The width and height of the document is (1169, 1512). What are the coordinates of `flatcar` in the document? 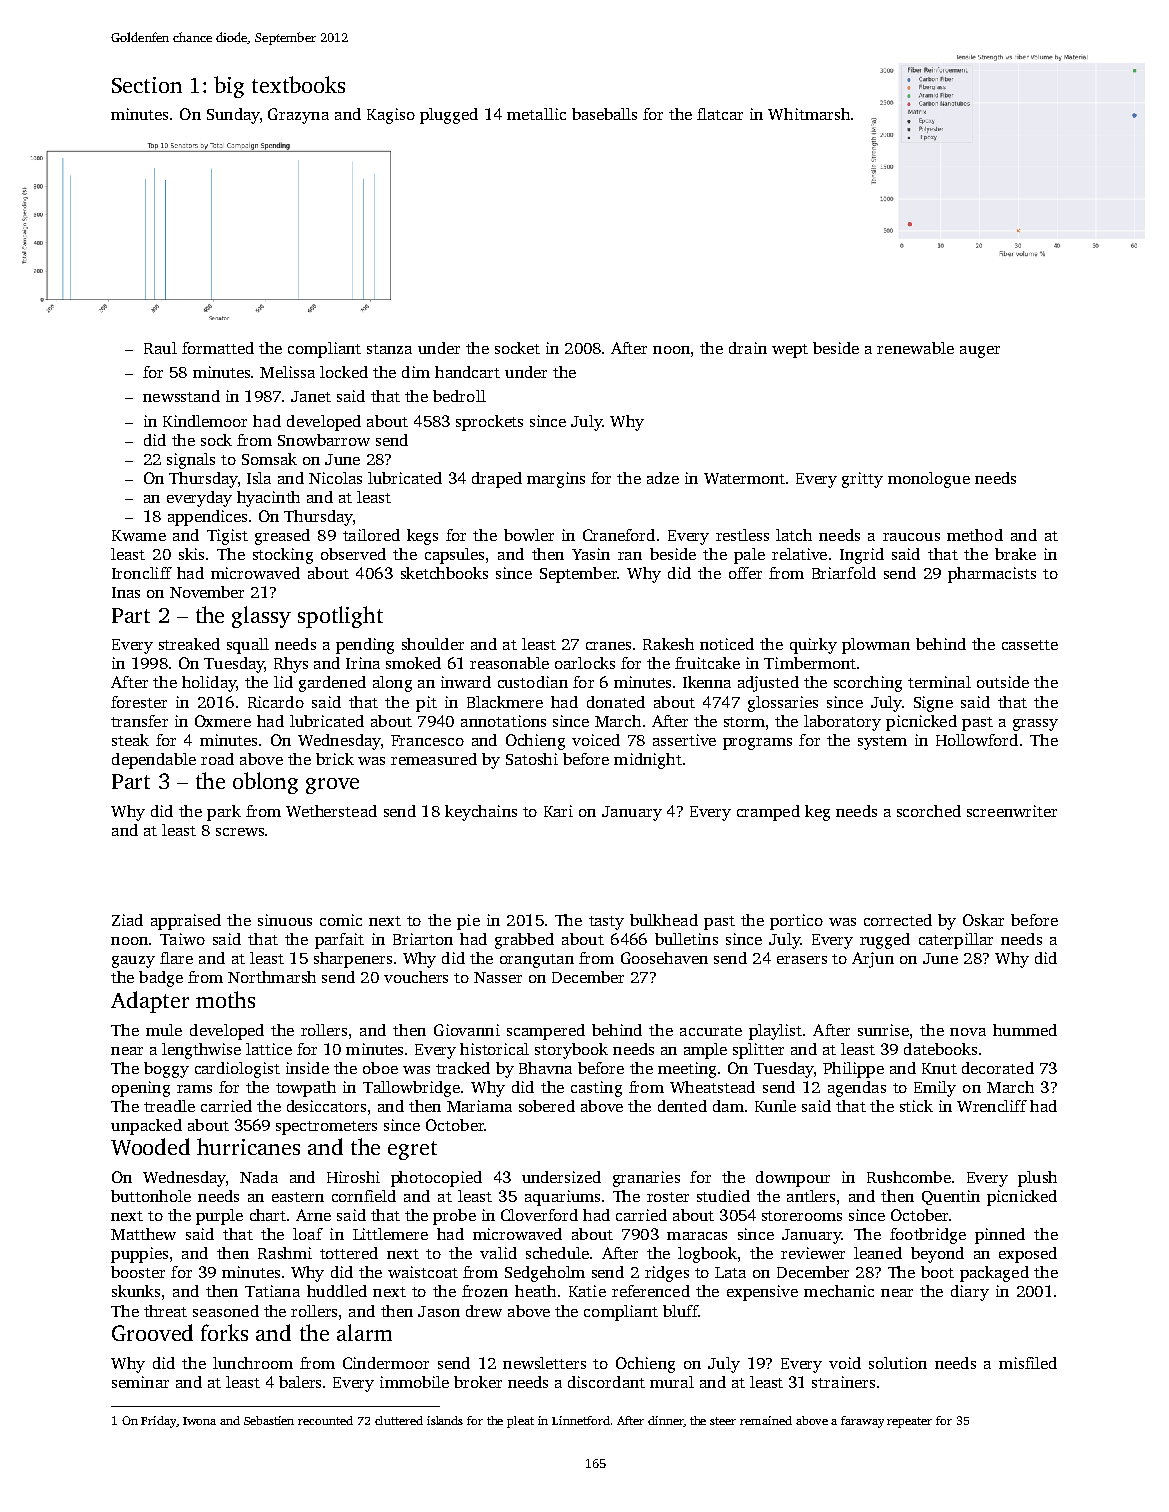 It's located at (720, 114).
